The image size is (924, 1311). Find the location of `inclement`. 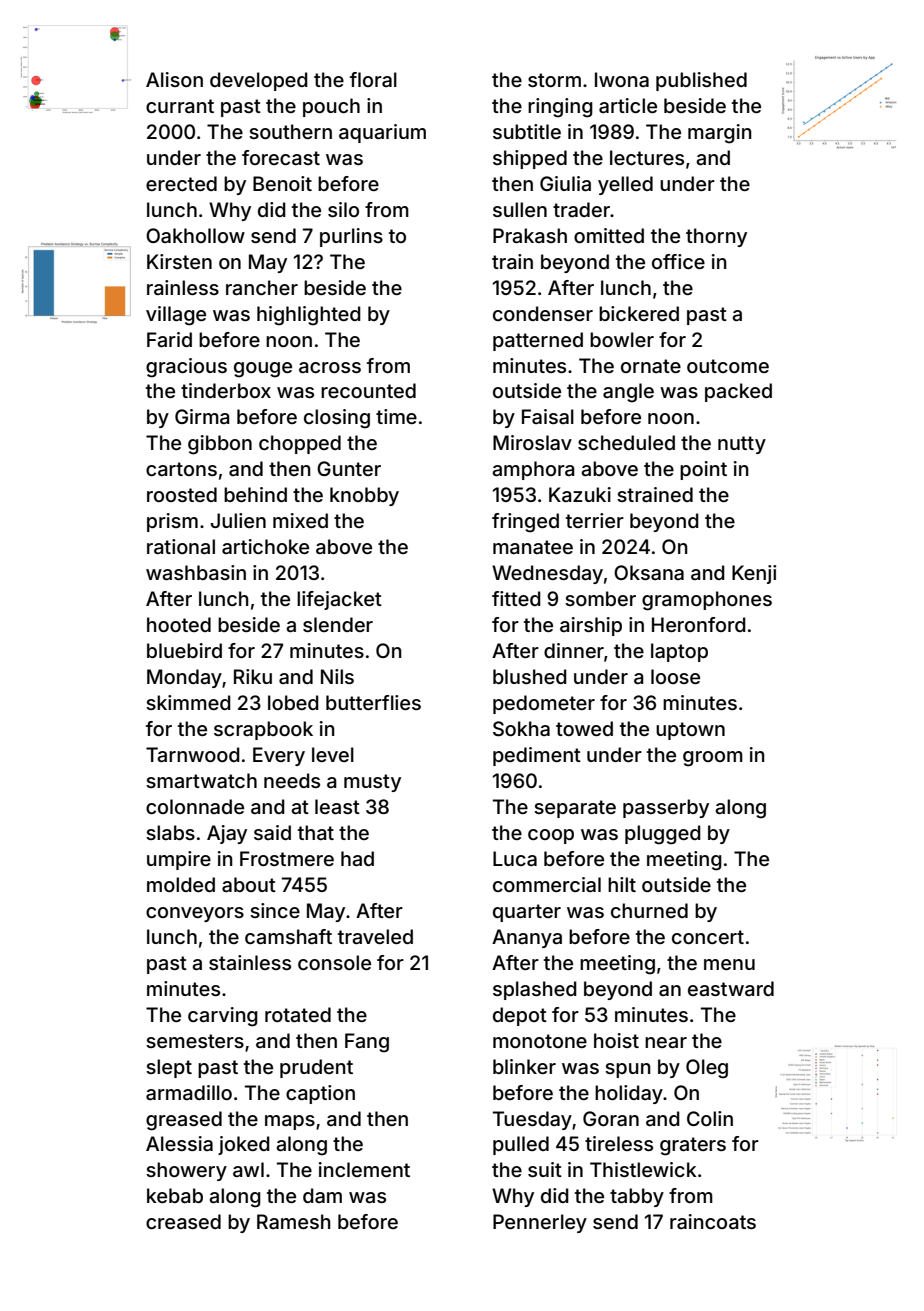

inclement is located at coordinates (364, 1169).
